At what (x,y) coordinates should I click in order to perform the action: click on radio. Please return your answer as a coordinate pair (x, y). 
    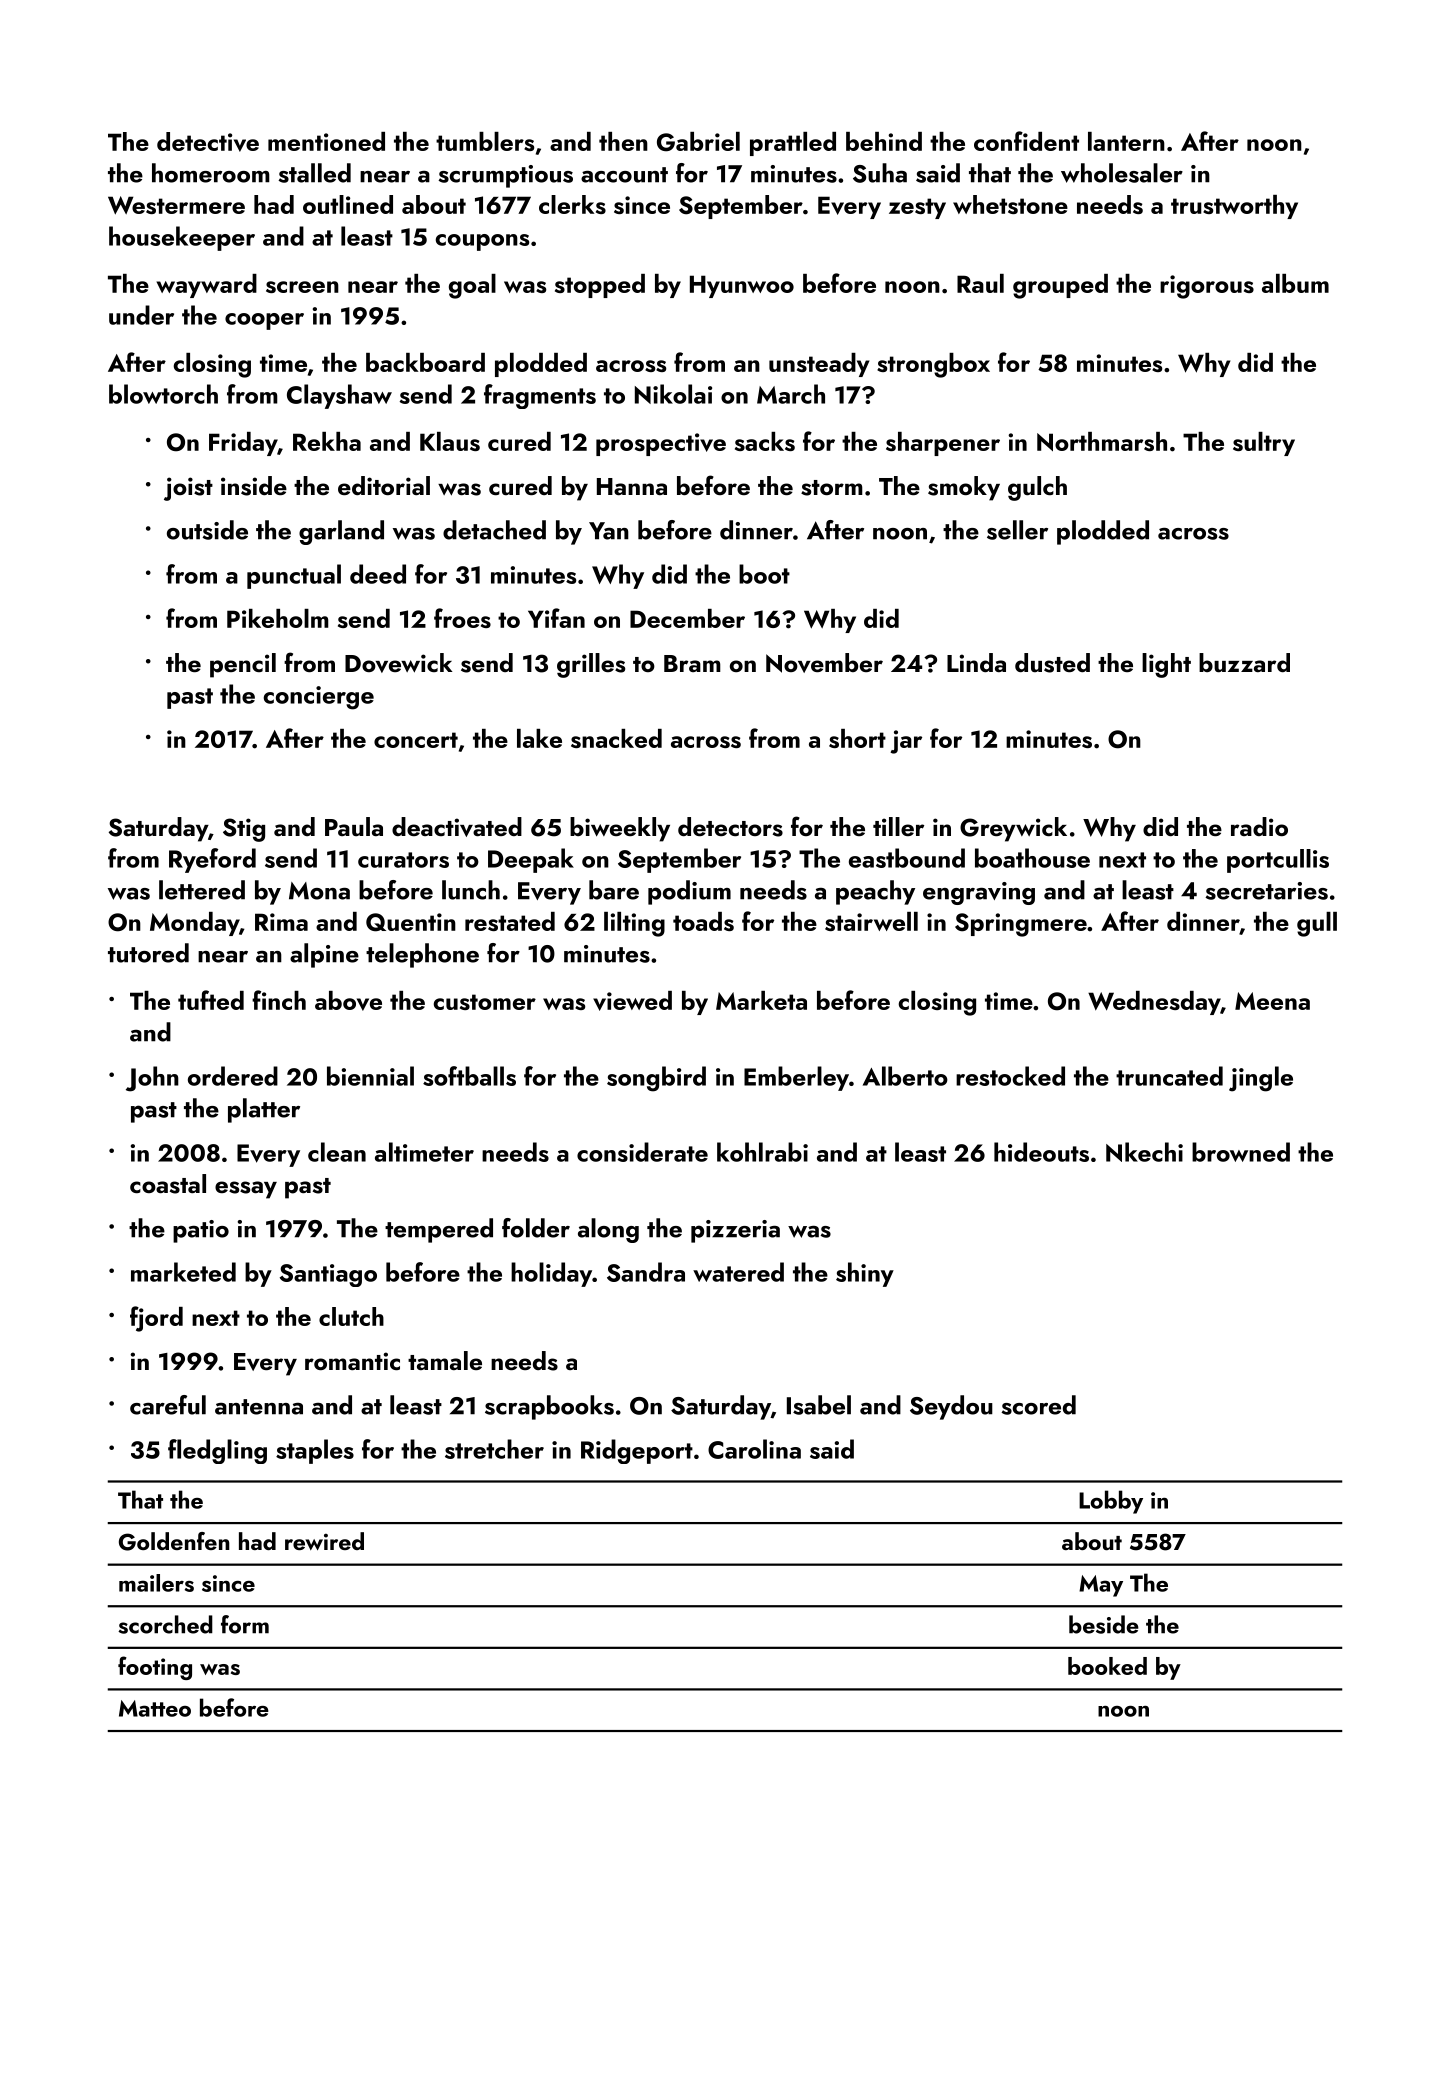
    Looking at the image, I should click on (1259, 826).
